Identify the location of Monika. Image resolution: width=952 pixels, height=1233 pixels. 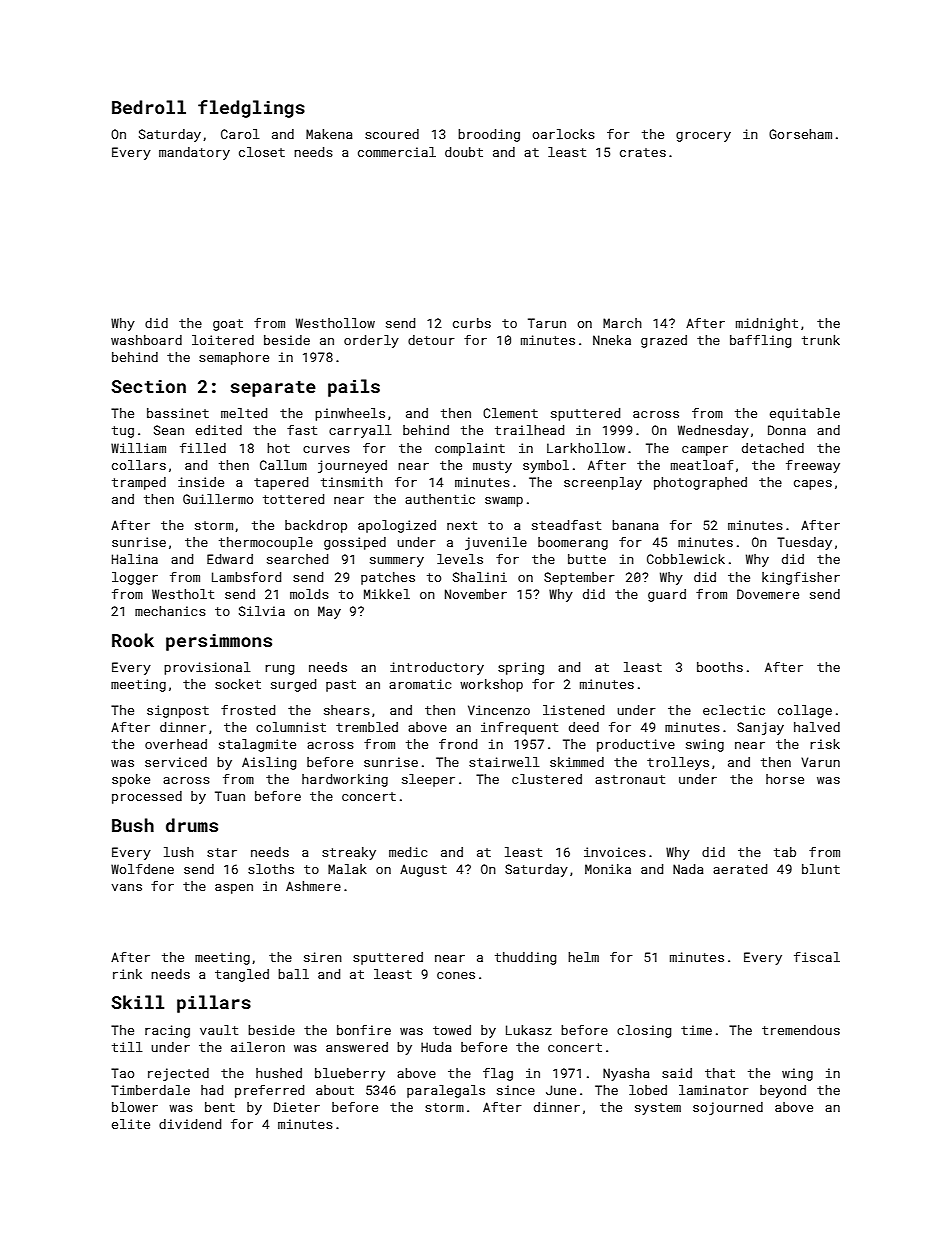
(608, 869).
